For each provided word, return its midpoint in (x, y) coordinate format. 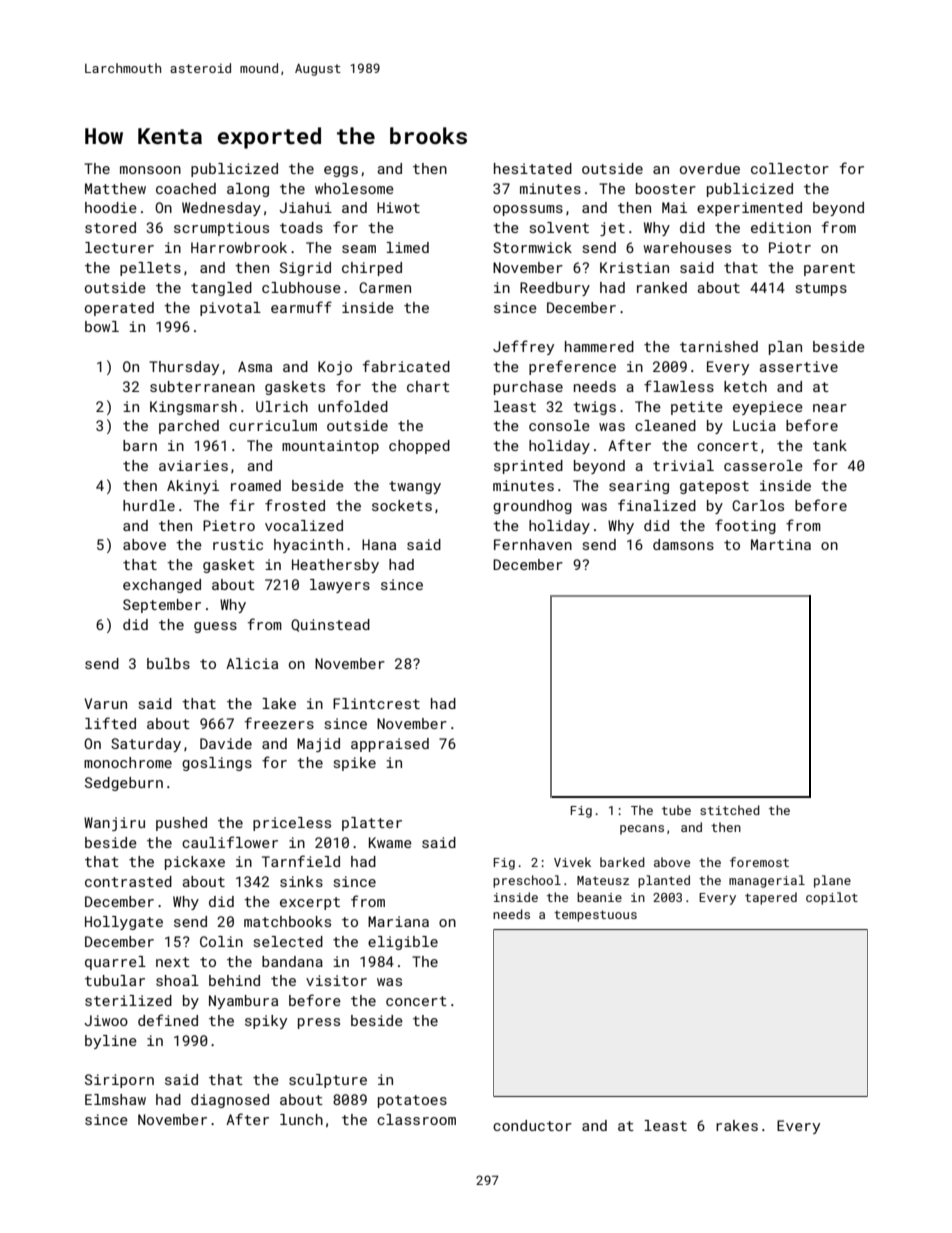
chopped (419, 447)
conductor (532, 1125)
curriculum (273, 425)
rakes (737, 1125)
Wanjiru (114, 824)
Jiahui (305, 207)
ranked (662, 287)
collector (790, 168)
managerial (767, 881)
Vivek (572, 862)
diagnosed (230, 1101)
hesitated (533, 168)
